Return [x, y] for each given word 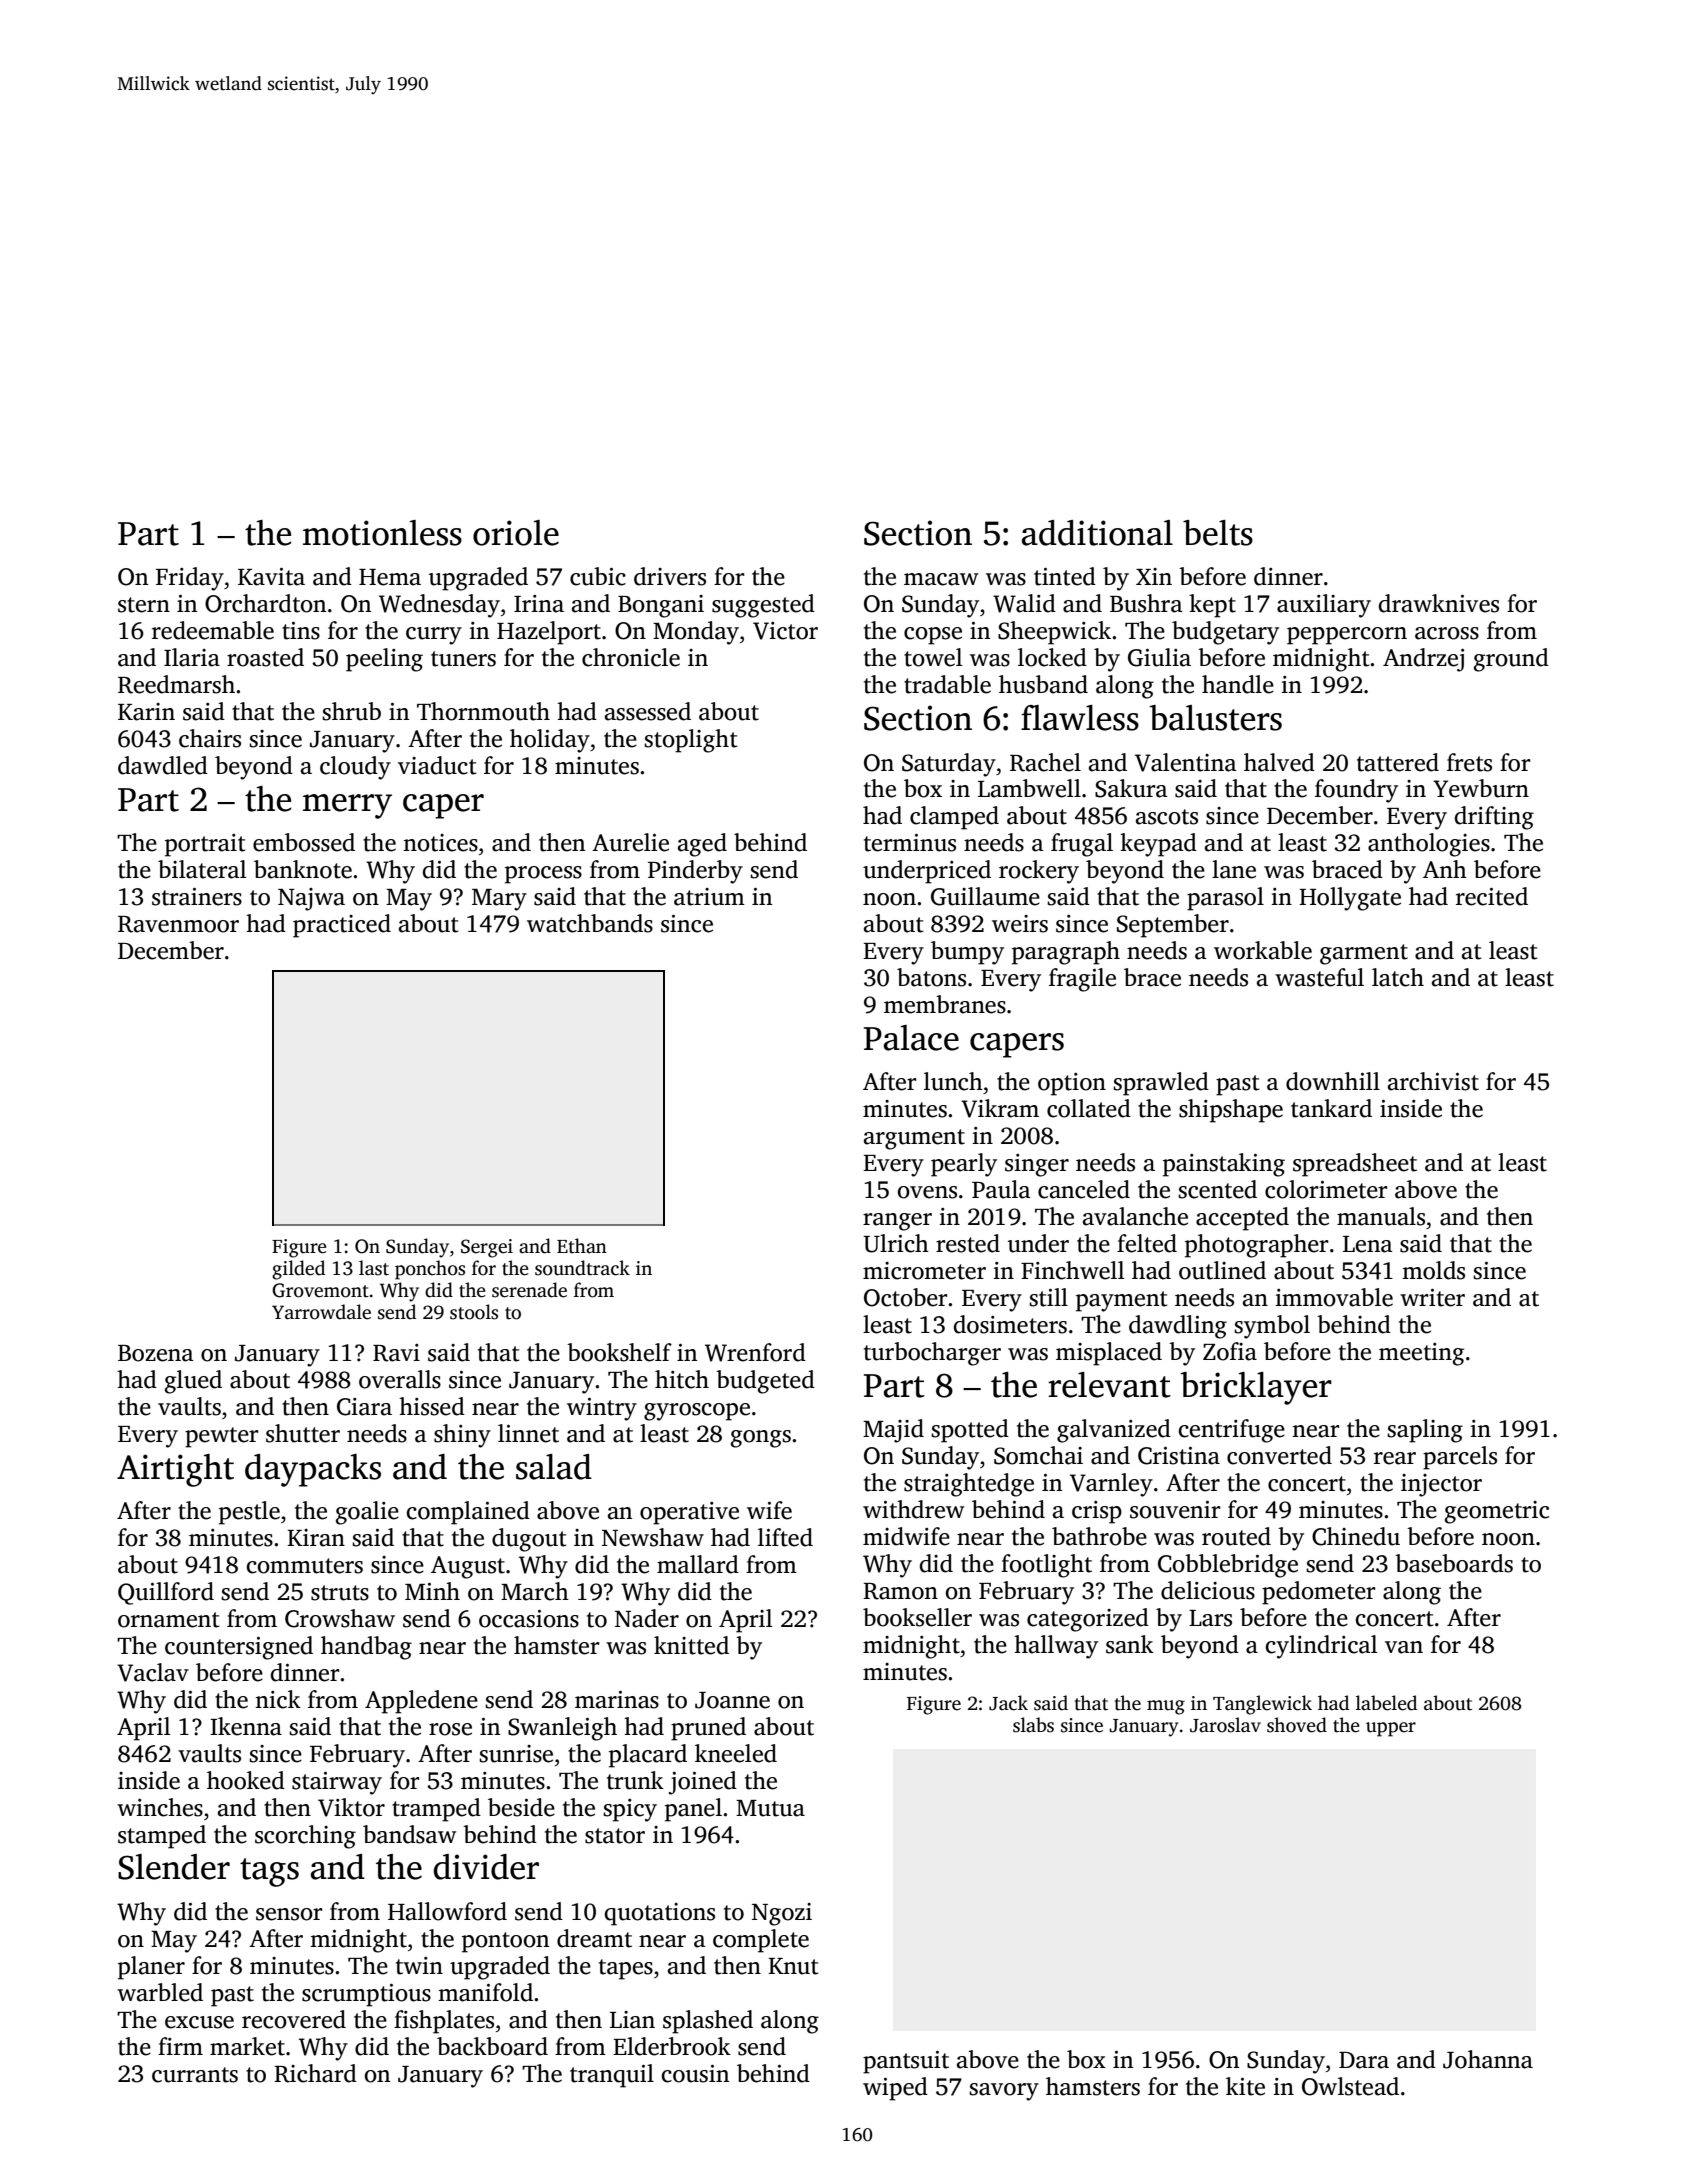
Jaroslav [1225, 1725]
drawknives [1439, 603]
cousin [695, 2074]
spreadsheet [1355, 1165]
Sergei [487, 1248]
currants [195, 2075]
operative [689, 1513]
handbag [366, 1648]
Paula [1001, 1189]
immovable [1334, 1297]
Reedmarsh [176, 684]
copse [933, 636]
